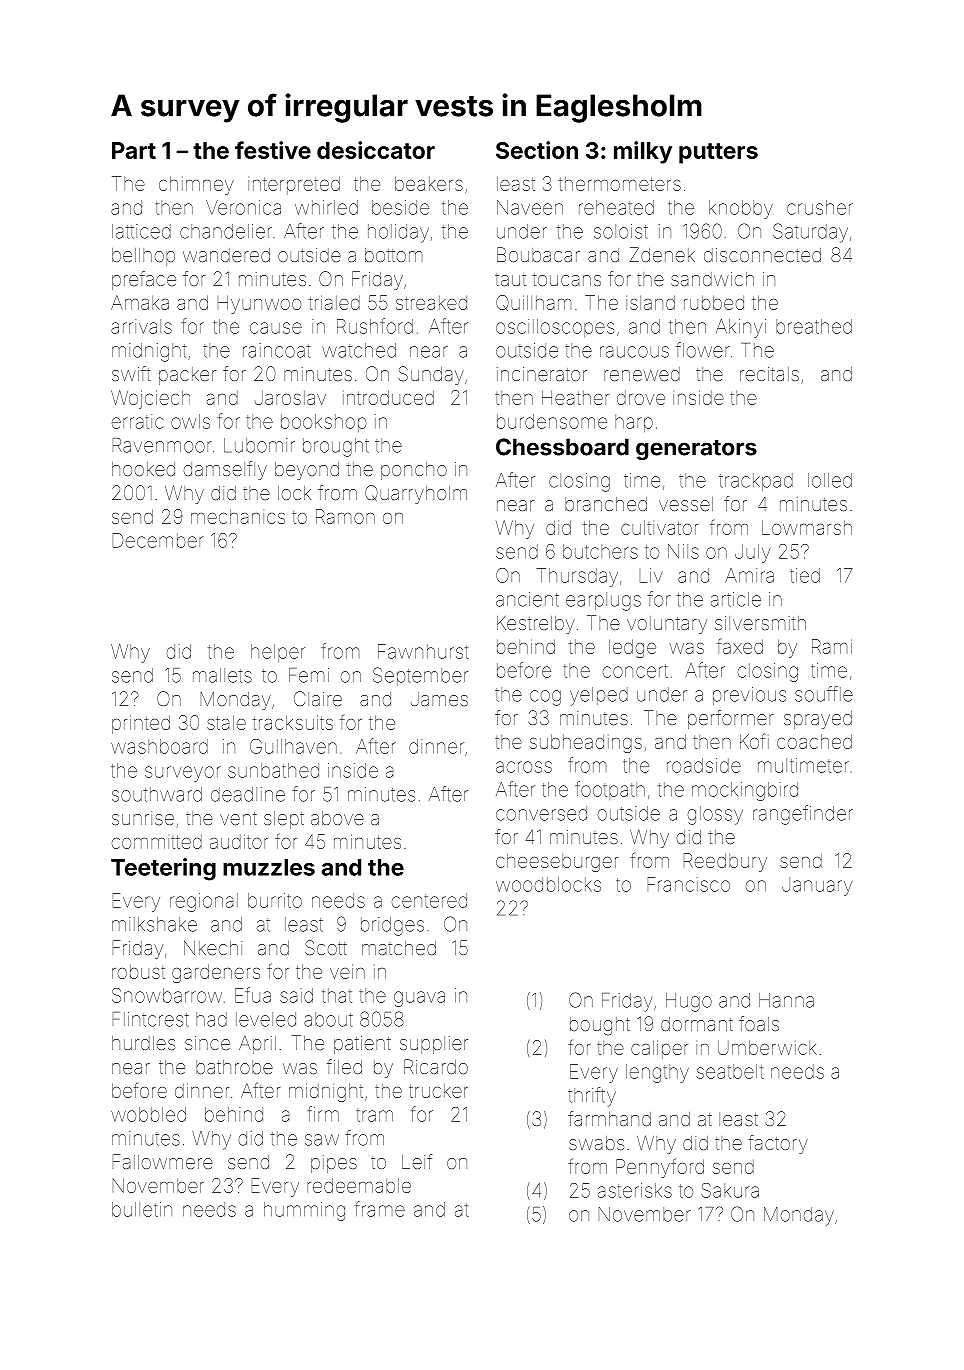 The height and width of the screenshot is (1370, 964). What do you see at coordinates (585, 743) in the screenshot?
I see `subheadings` at bounding box center [585, 743].
